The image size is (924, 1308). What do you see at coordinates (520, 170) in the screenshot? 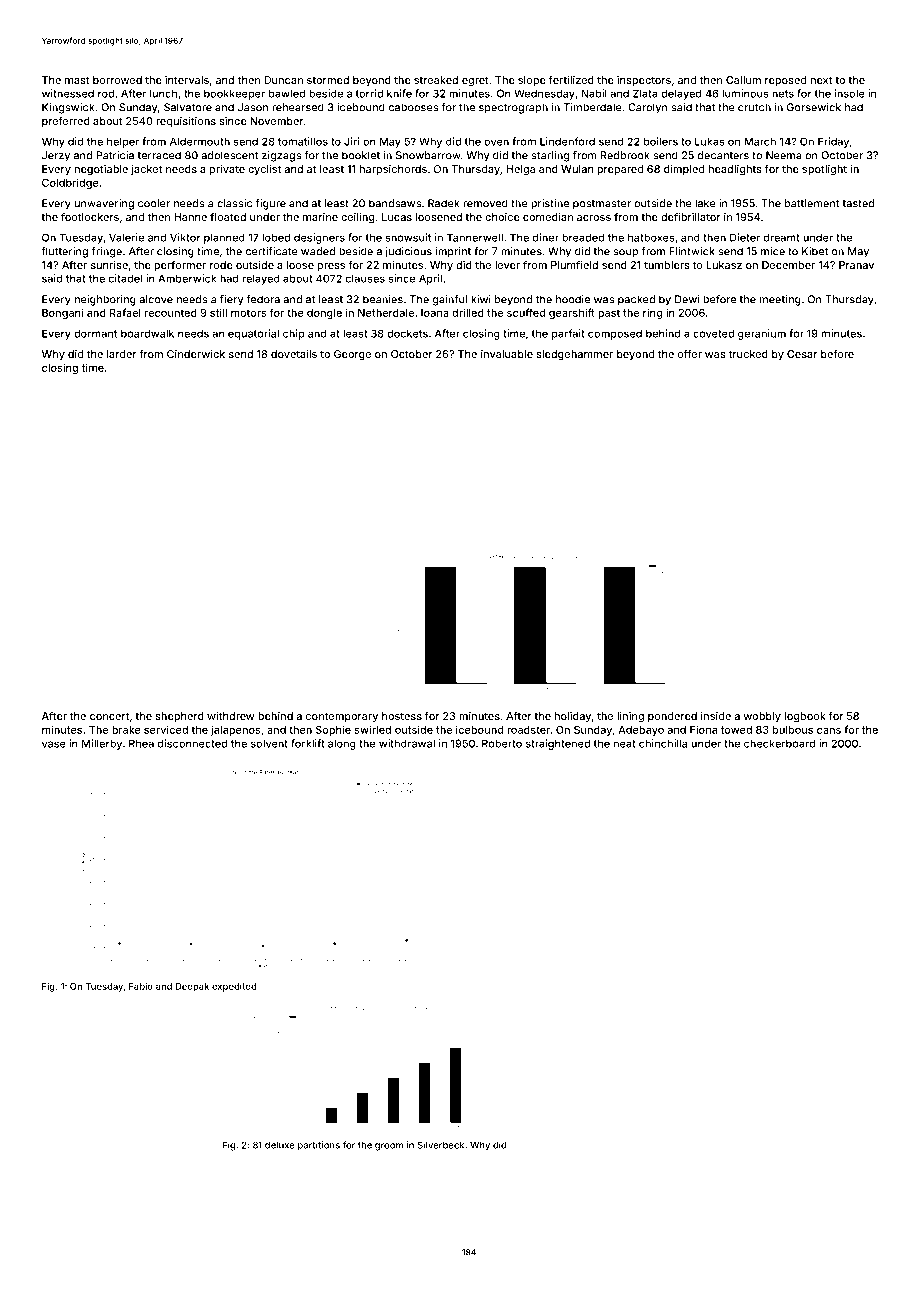
I see `Helga` at bounding box center [520, 170].
